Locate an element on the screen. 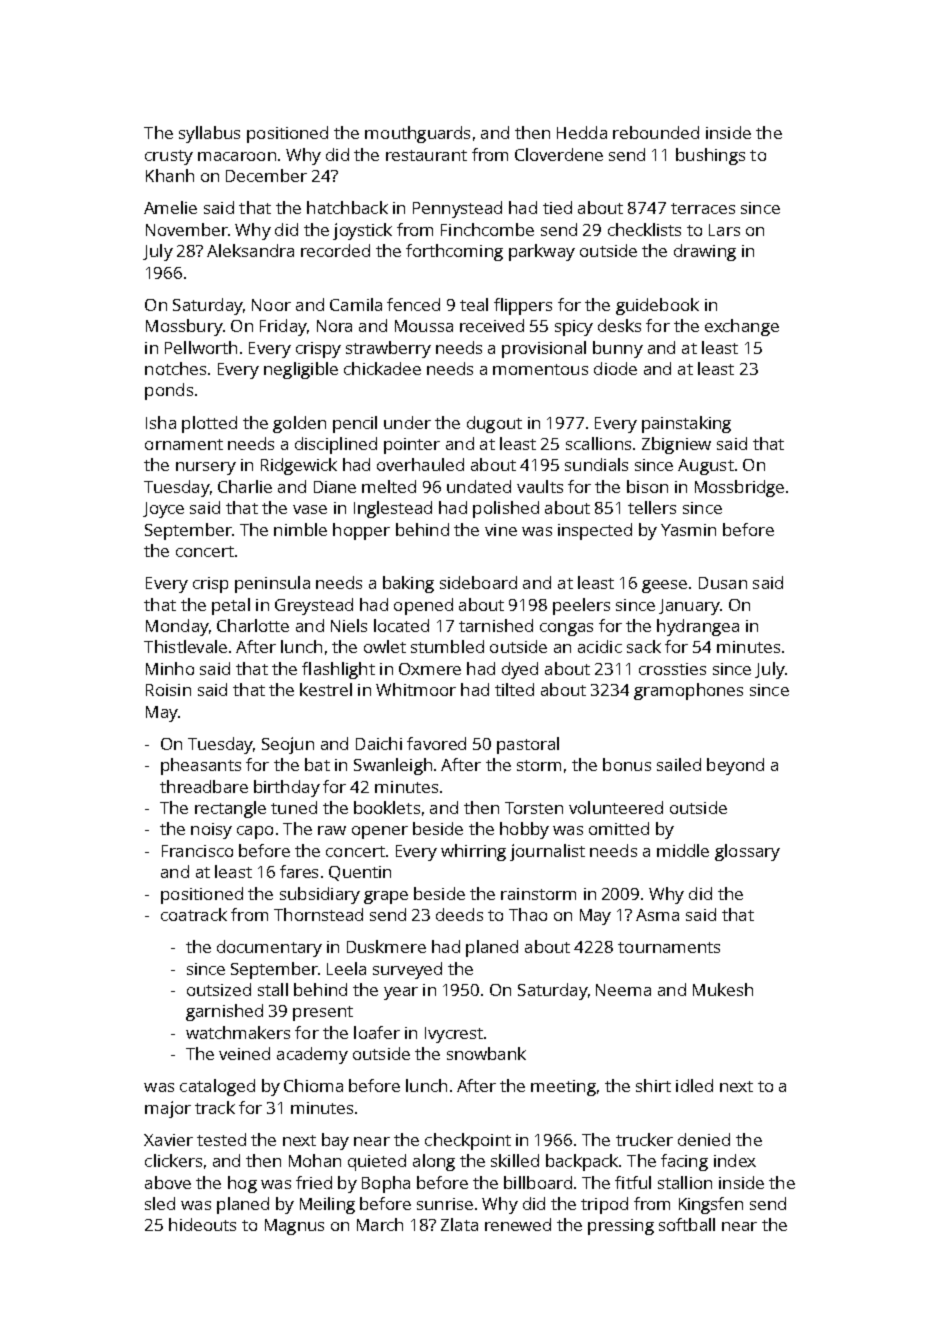 Image resolution: width=942 pixels, height=1338 pixels. Magnus is located at coordinates (294, 1227).
